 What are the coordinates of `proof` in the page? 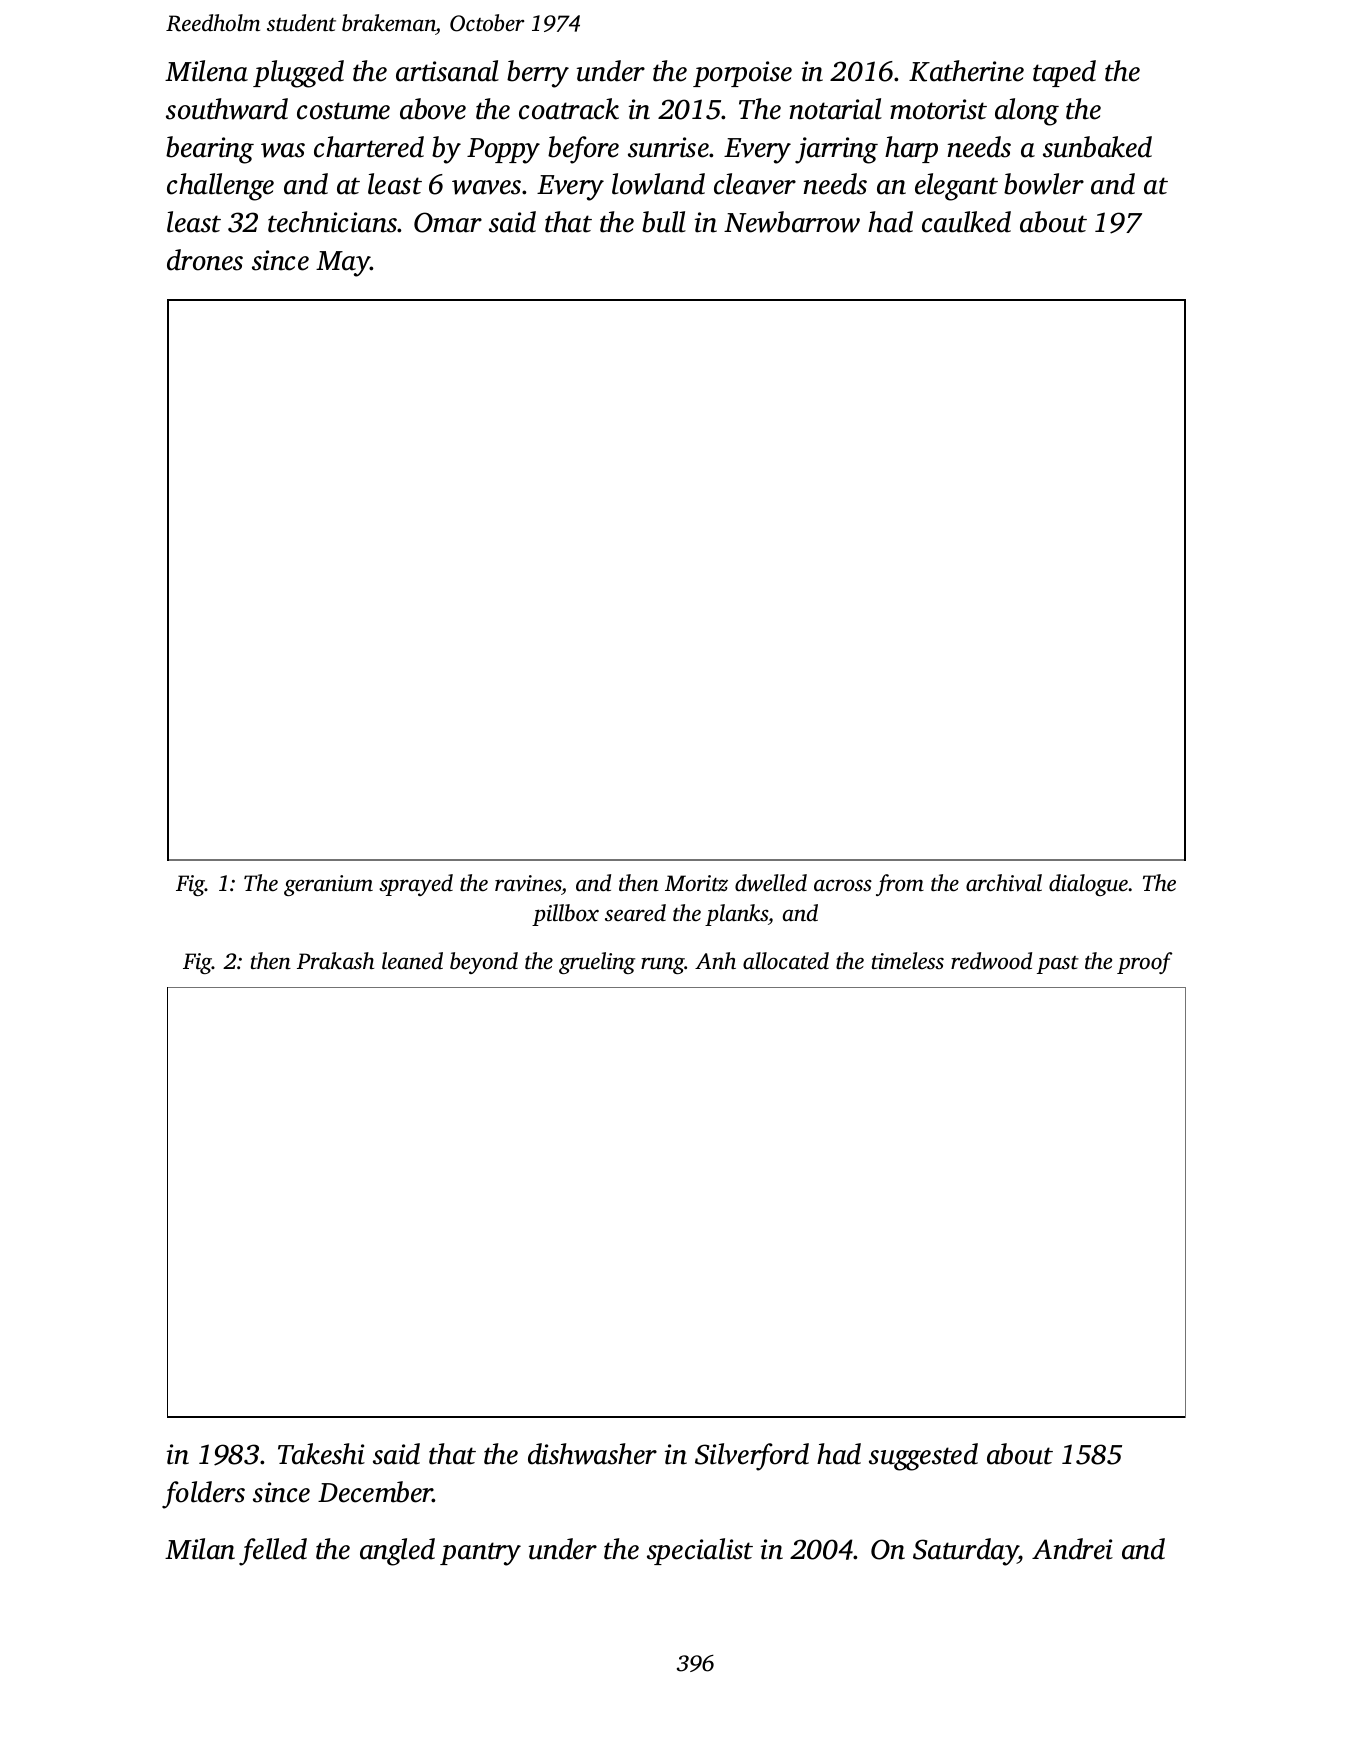 It's located at (1144, 963).
